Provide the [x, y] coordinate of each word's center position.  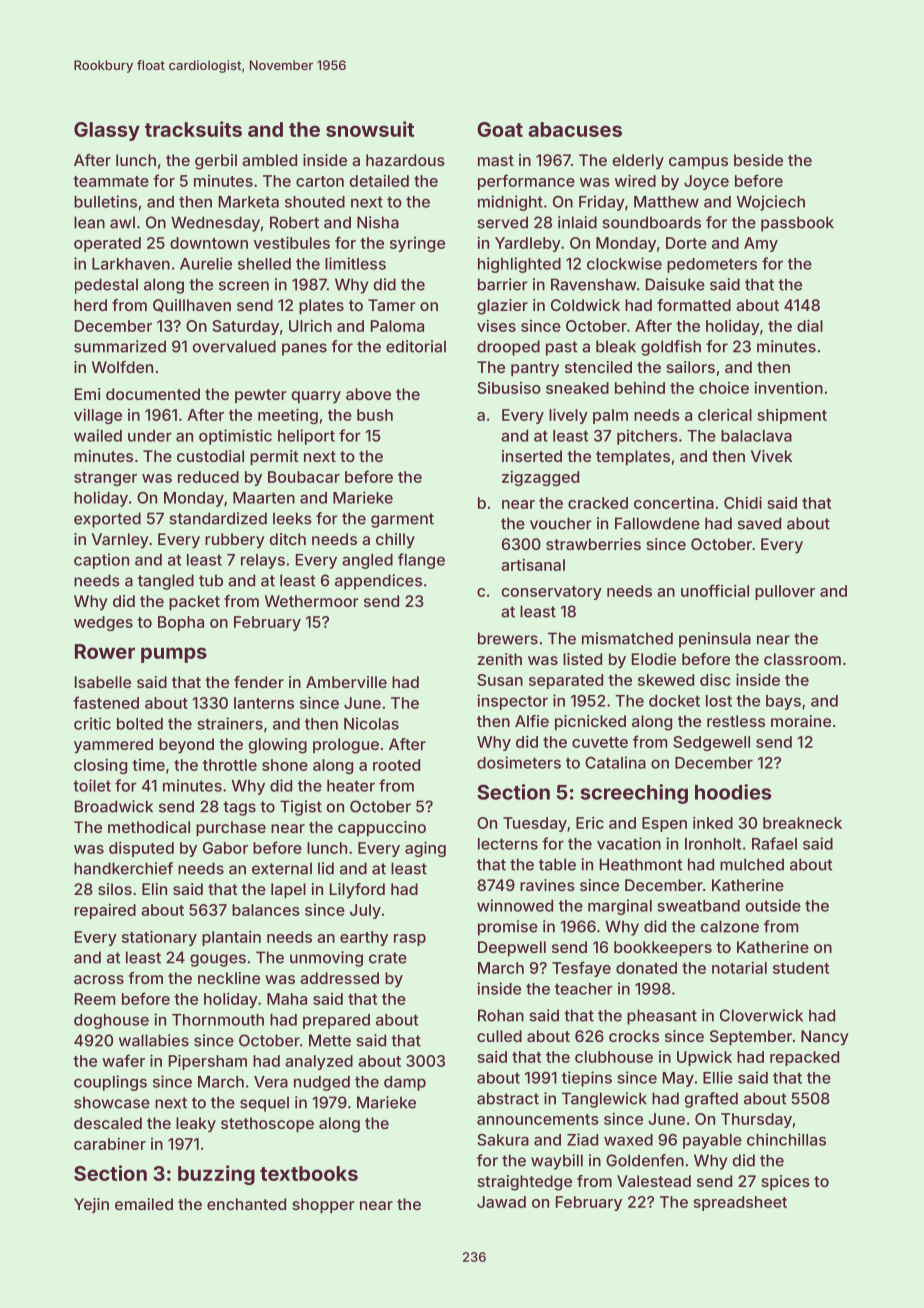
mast [496, 160]
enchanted [246, 1204]
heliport [306, 437]
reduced [208, 477]
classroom [802, 659]
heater [351, 786]
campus [698, 163]
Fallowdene [657, 523]
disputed [141, 849]
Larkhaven [131, 264]
